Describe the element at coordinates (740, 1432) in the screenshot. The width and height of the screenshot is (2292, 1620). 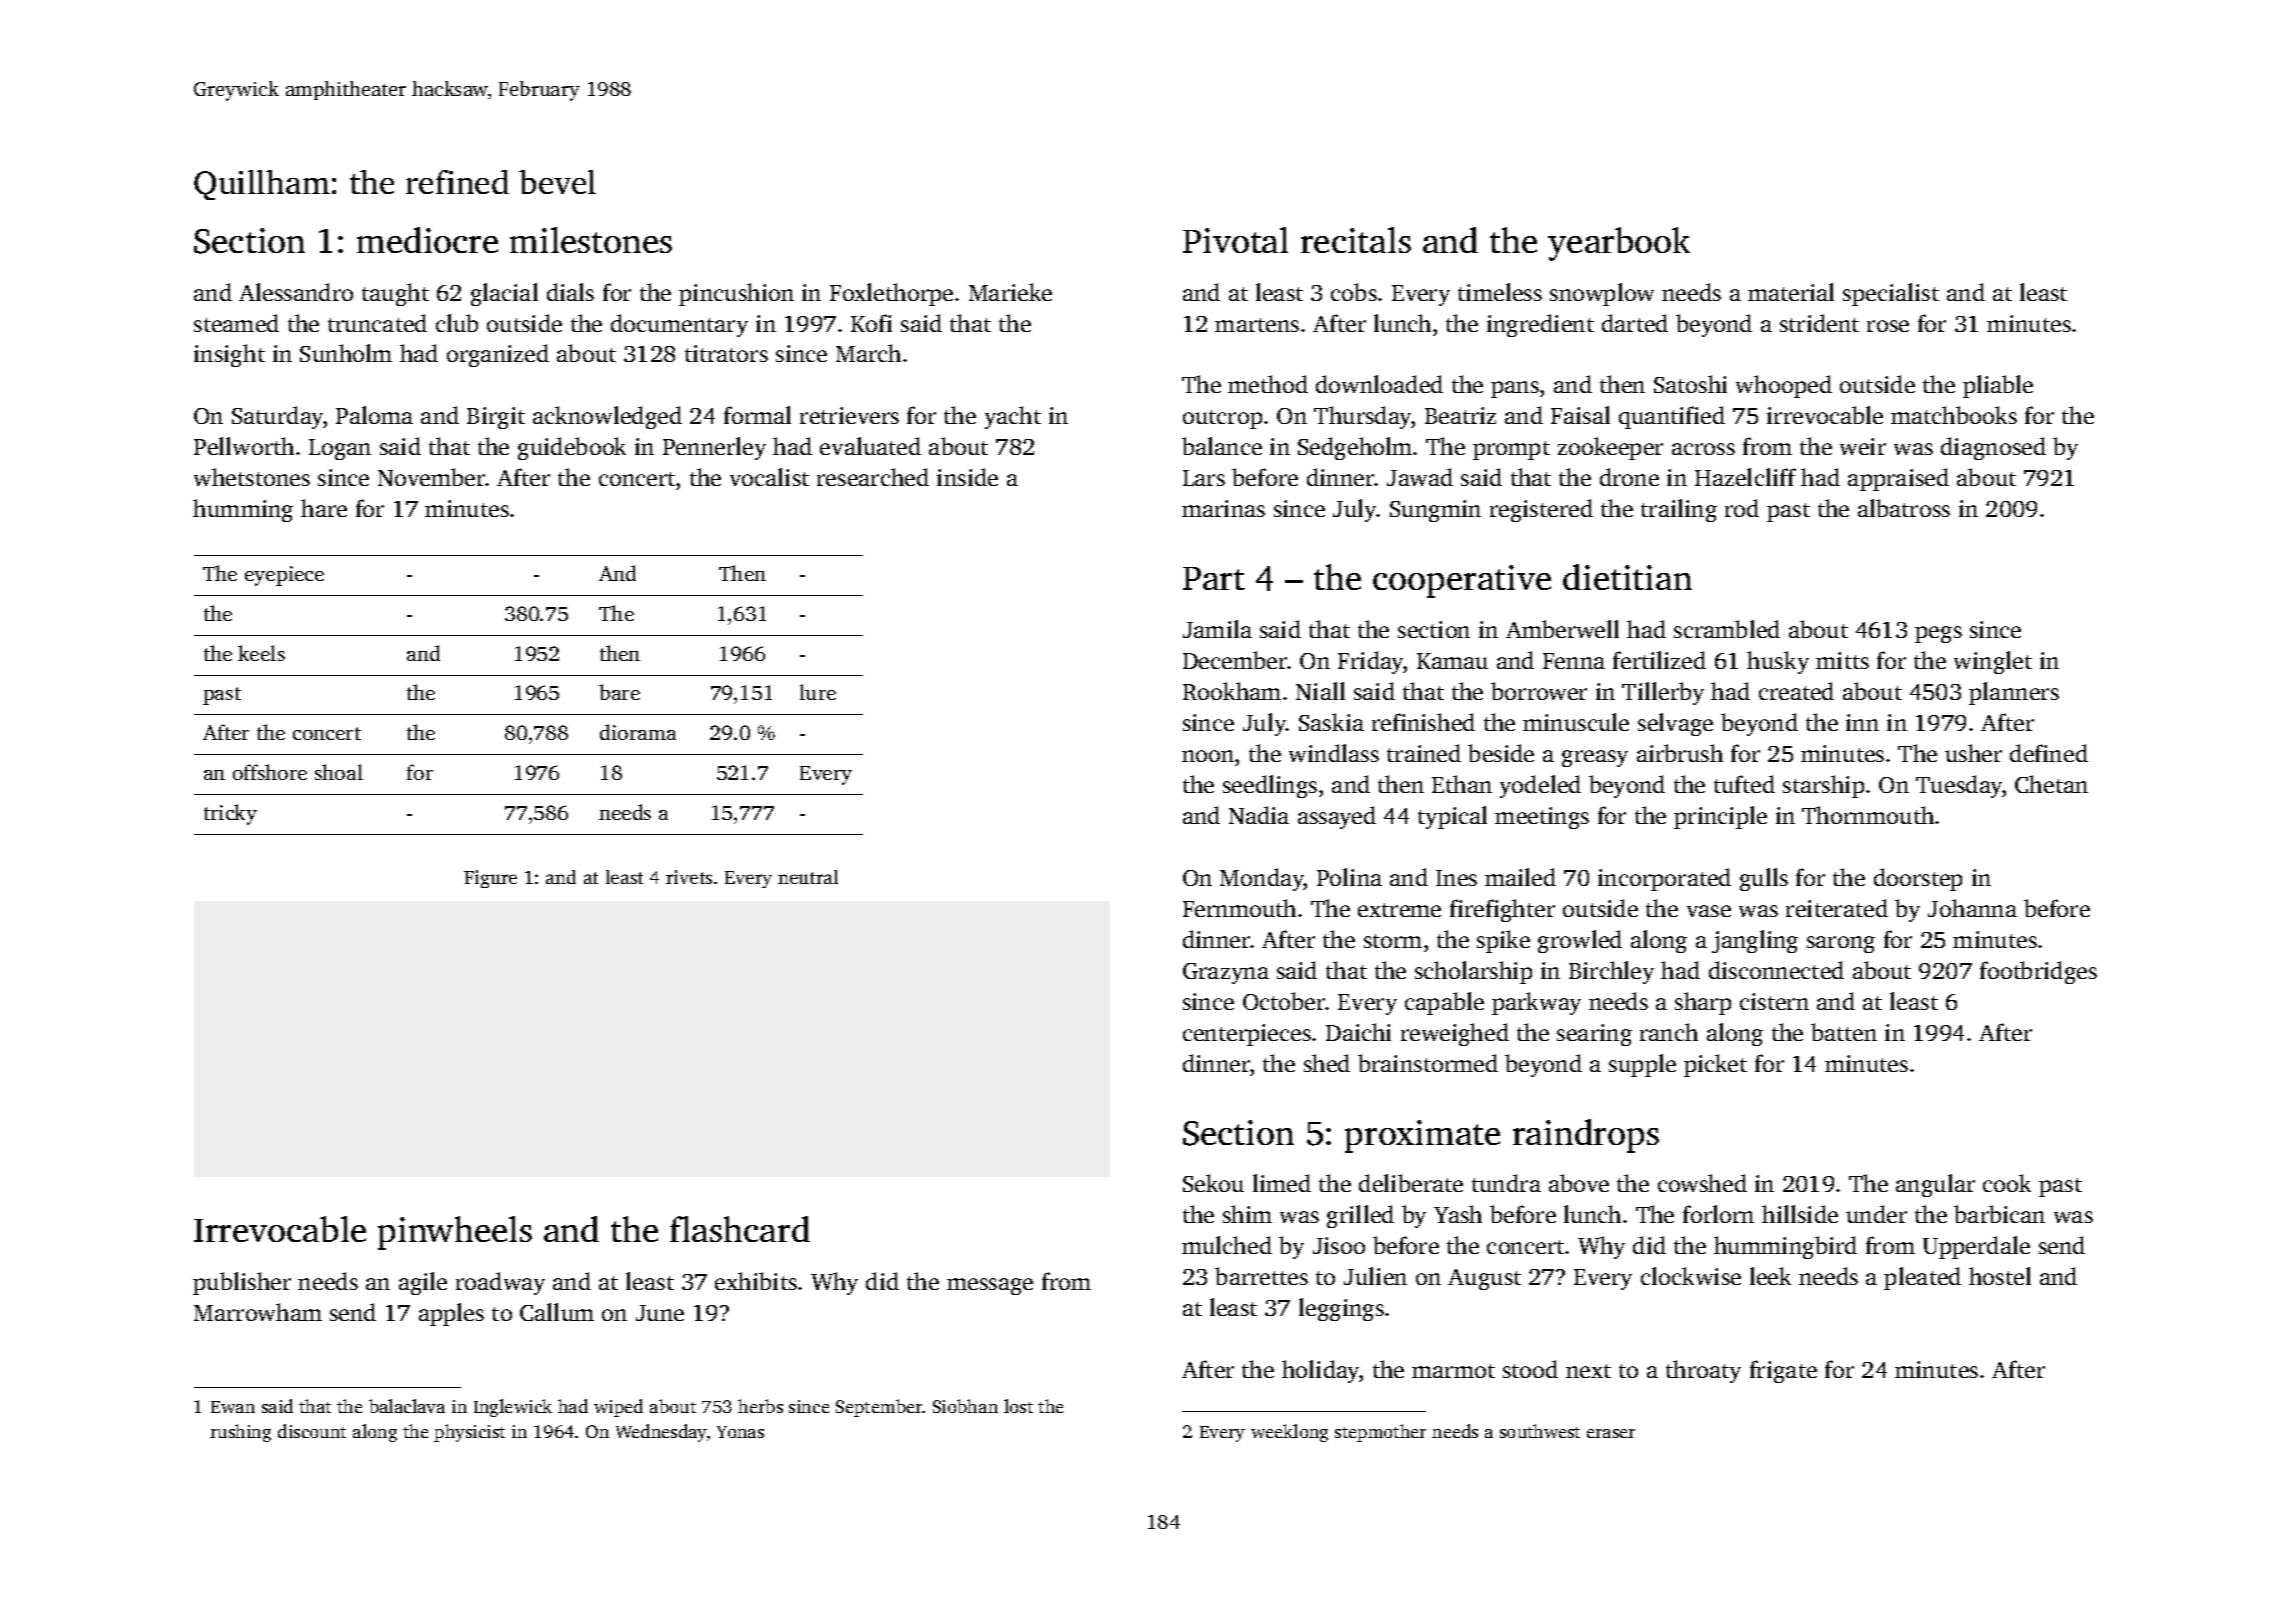
I see `Yonas` at that location.
